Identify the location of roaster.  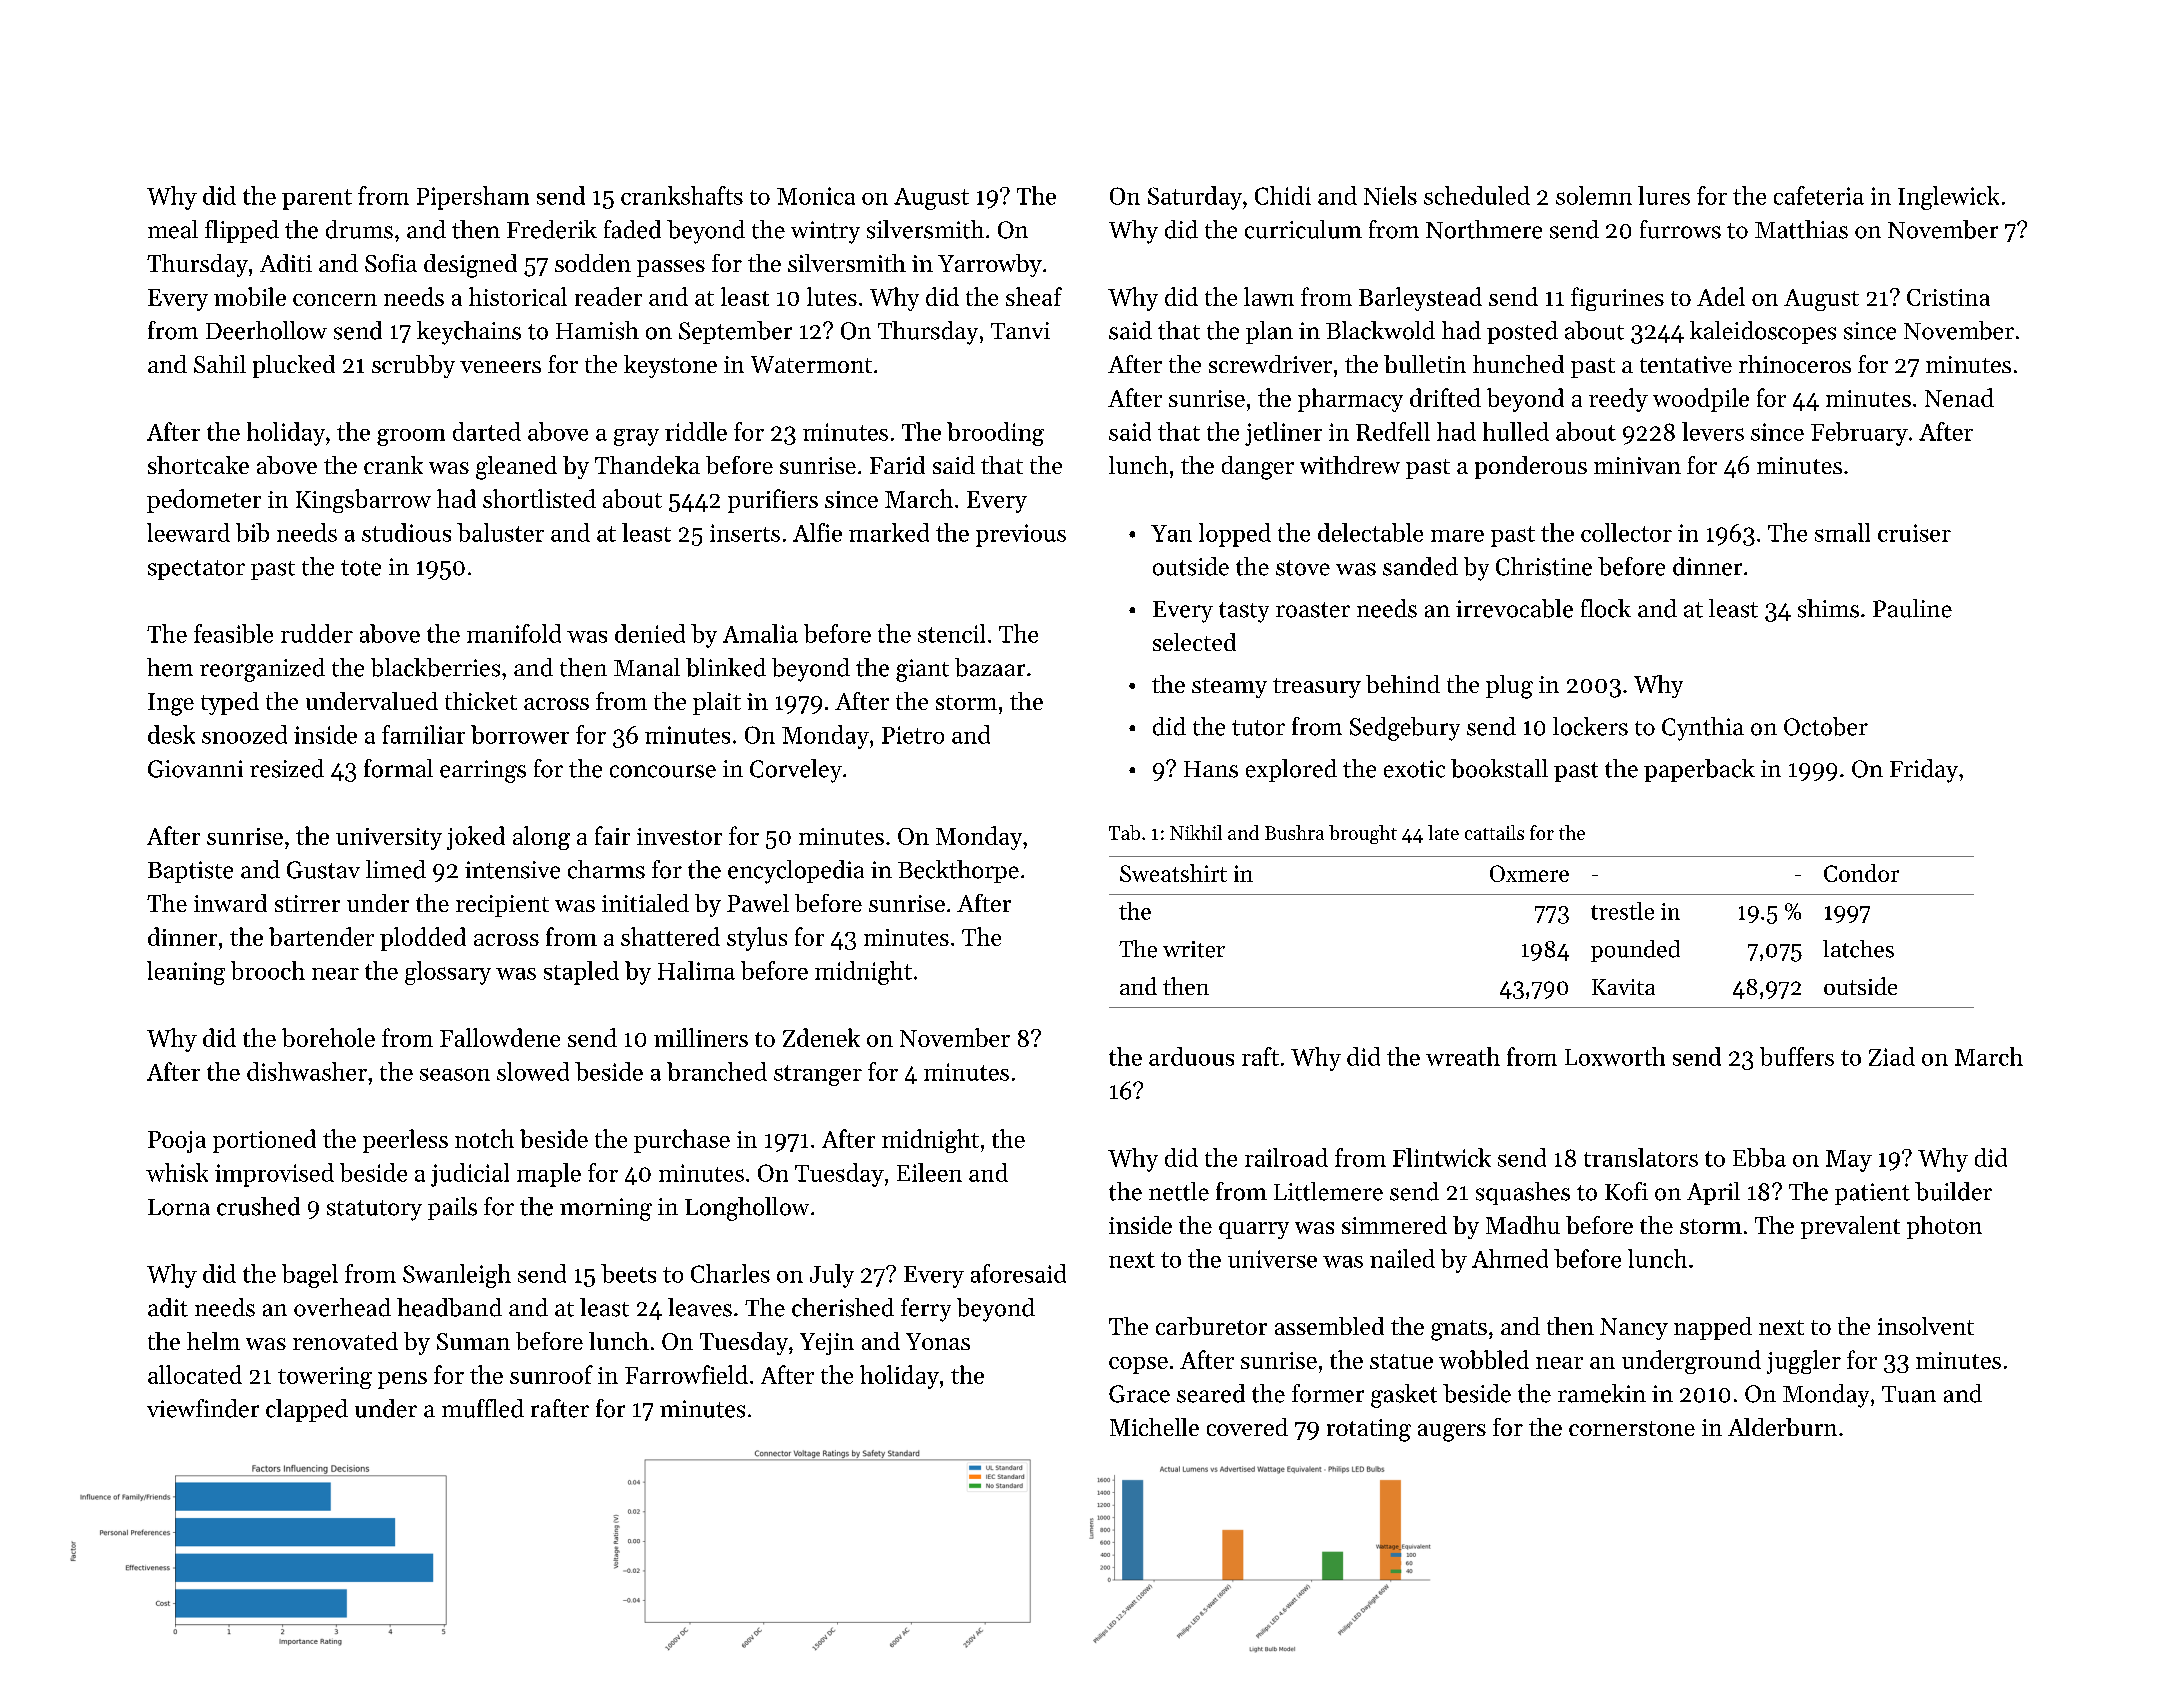
(1313, 610).
